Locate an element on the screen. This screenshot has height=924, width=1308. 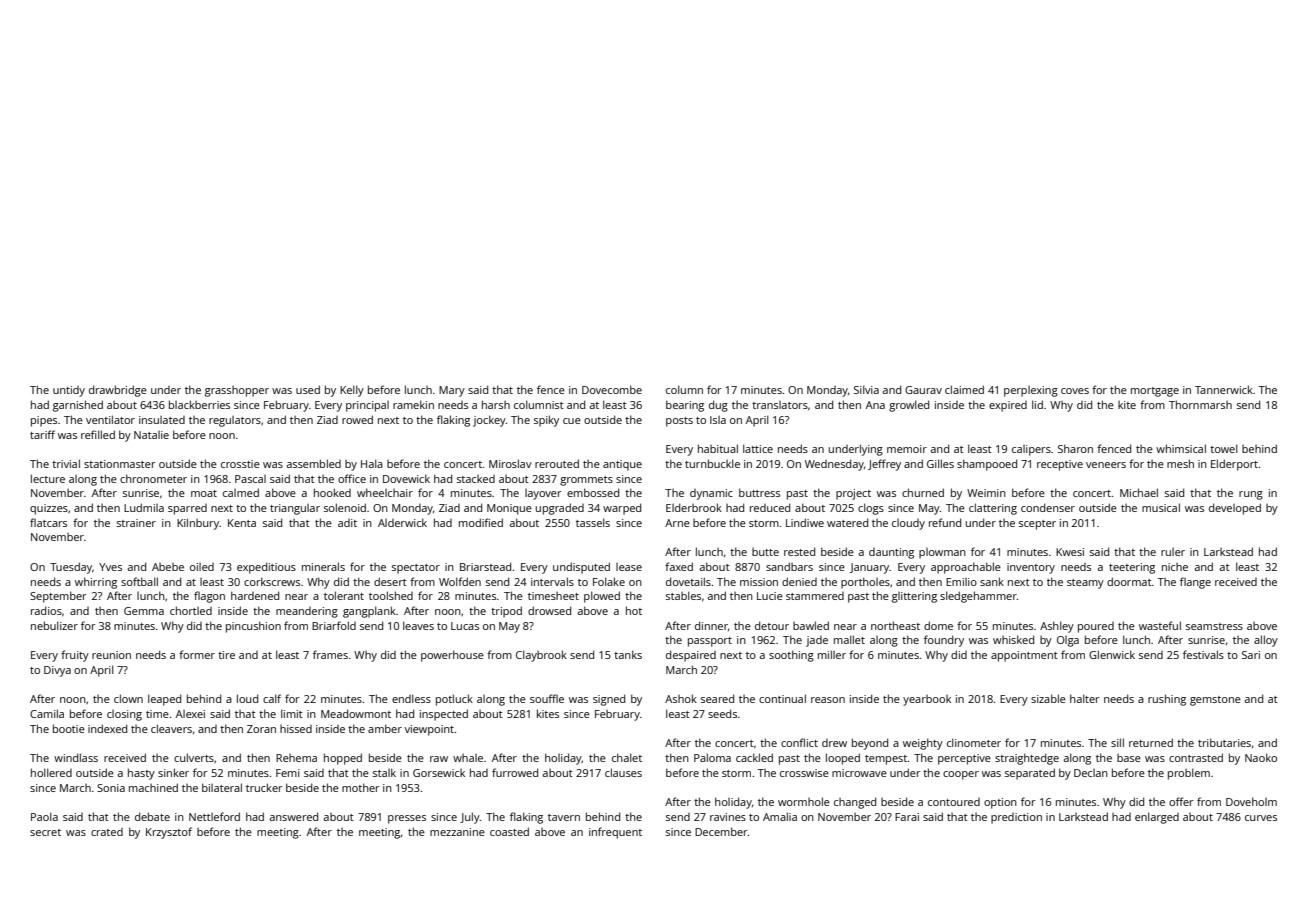
yearbook is located at coordinates (927, 700).
